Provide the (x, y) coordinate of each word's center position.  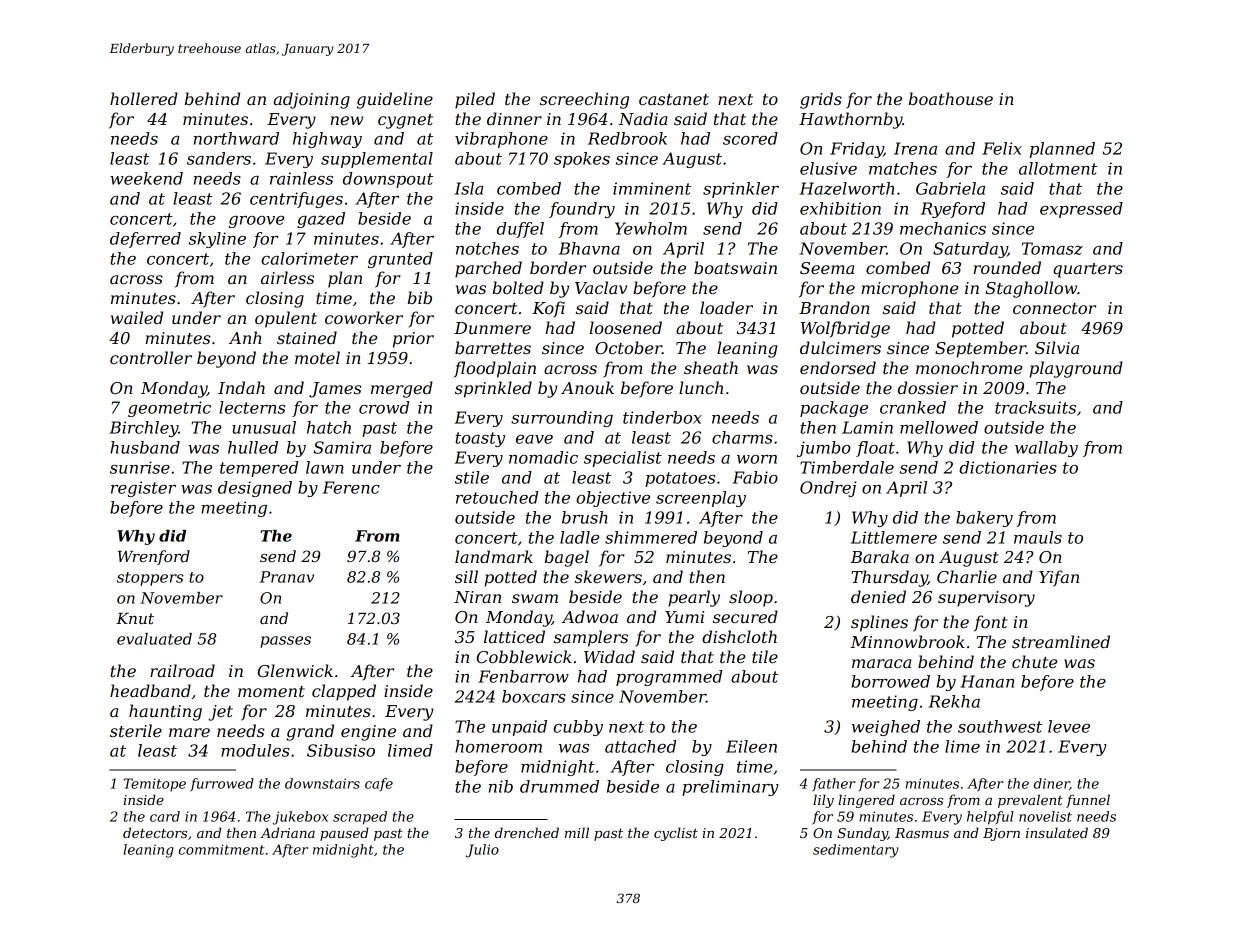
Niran (477, 597)
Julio (482, 851)
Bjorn (1001, 834)
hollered (144, 98)
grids (821, 100)
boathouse (951, 98)
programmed (669, 678)
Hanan (987, 681)
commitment (221, 849)
